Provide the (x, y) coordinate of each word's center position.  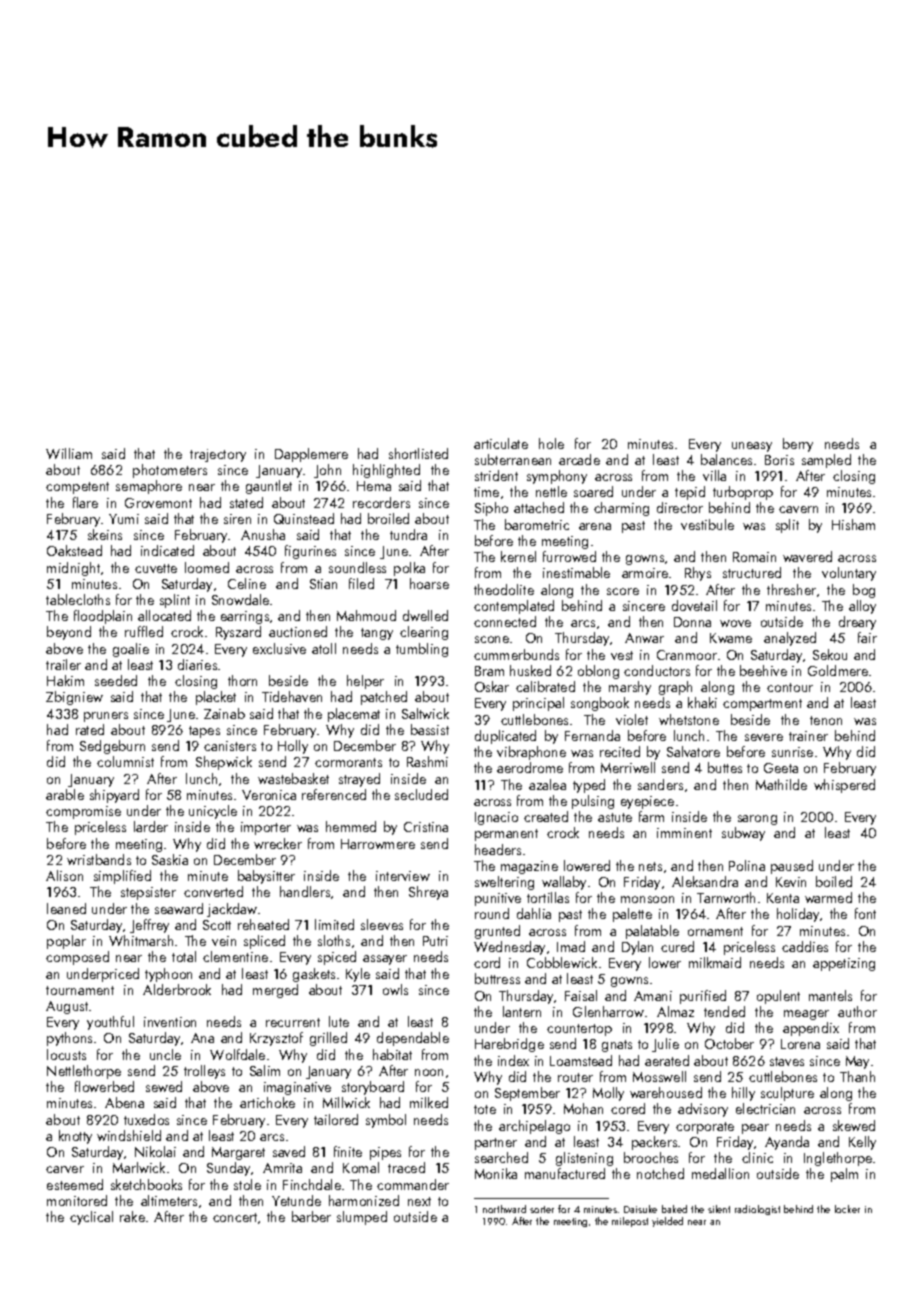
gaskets (314, 975)
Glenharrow (608, 1011)
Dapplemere (311, 455)
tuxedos (146, 1119)
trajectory (218, 455)
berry (798, 445)
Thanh (857, 1076)
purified (703, 997)
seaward (179, 908)
